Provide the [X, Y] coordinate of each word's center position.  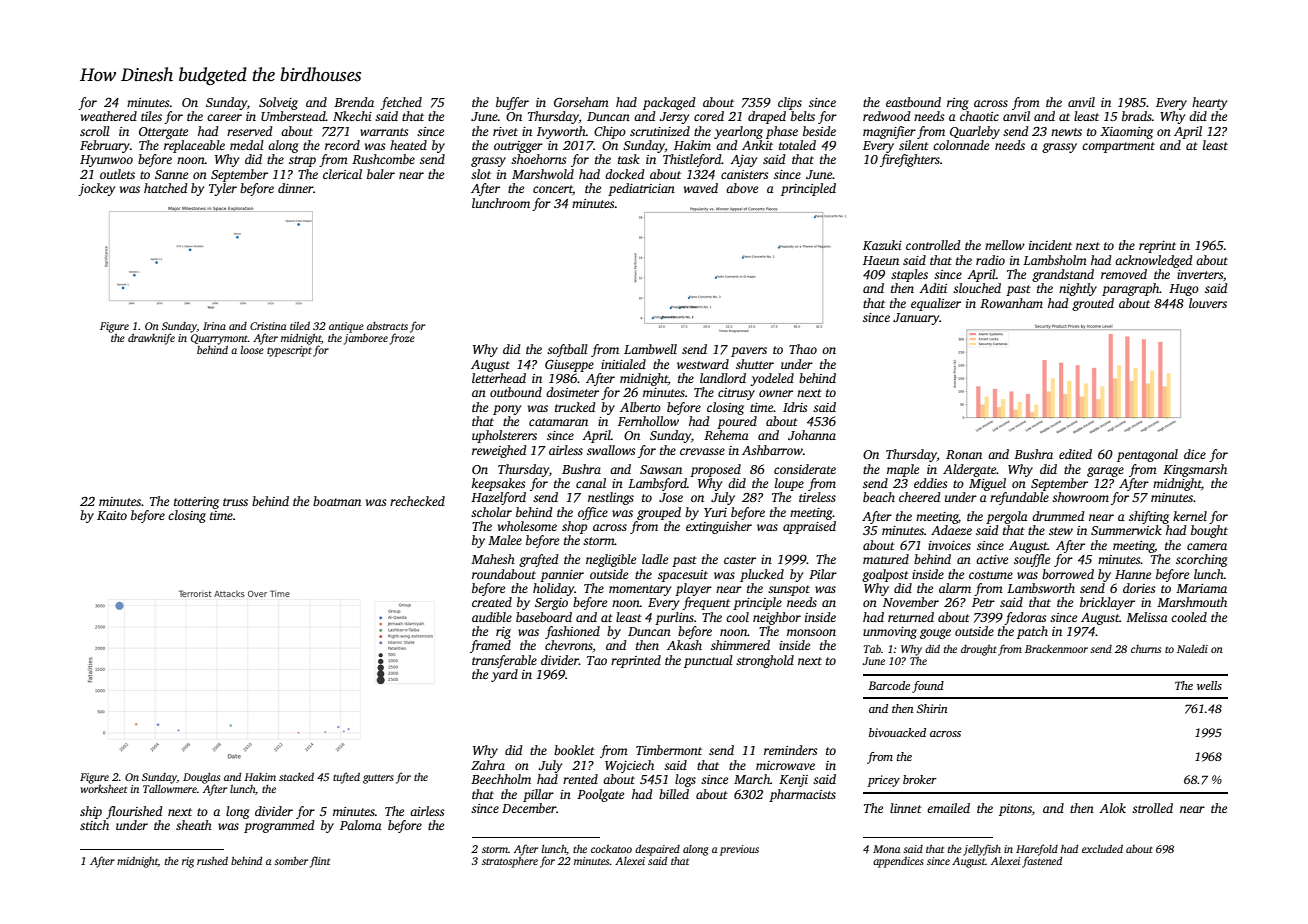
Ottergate [163, 133]
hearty [1209, 103]
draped [767, 117]
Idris [795, 407]
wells [1209, 685]
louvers [1208, 303]
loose [252, 350]
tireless [817, 497]
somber [291, 860]
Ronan [964, 454]
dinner [296, 188]
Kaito [112, 515]
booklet [574, 750]
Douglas [201, 778]
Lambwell [650, 349]
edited [1075, 454]
